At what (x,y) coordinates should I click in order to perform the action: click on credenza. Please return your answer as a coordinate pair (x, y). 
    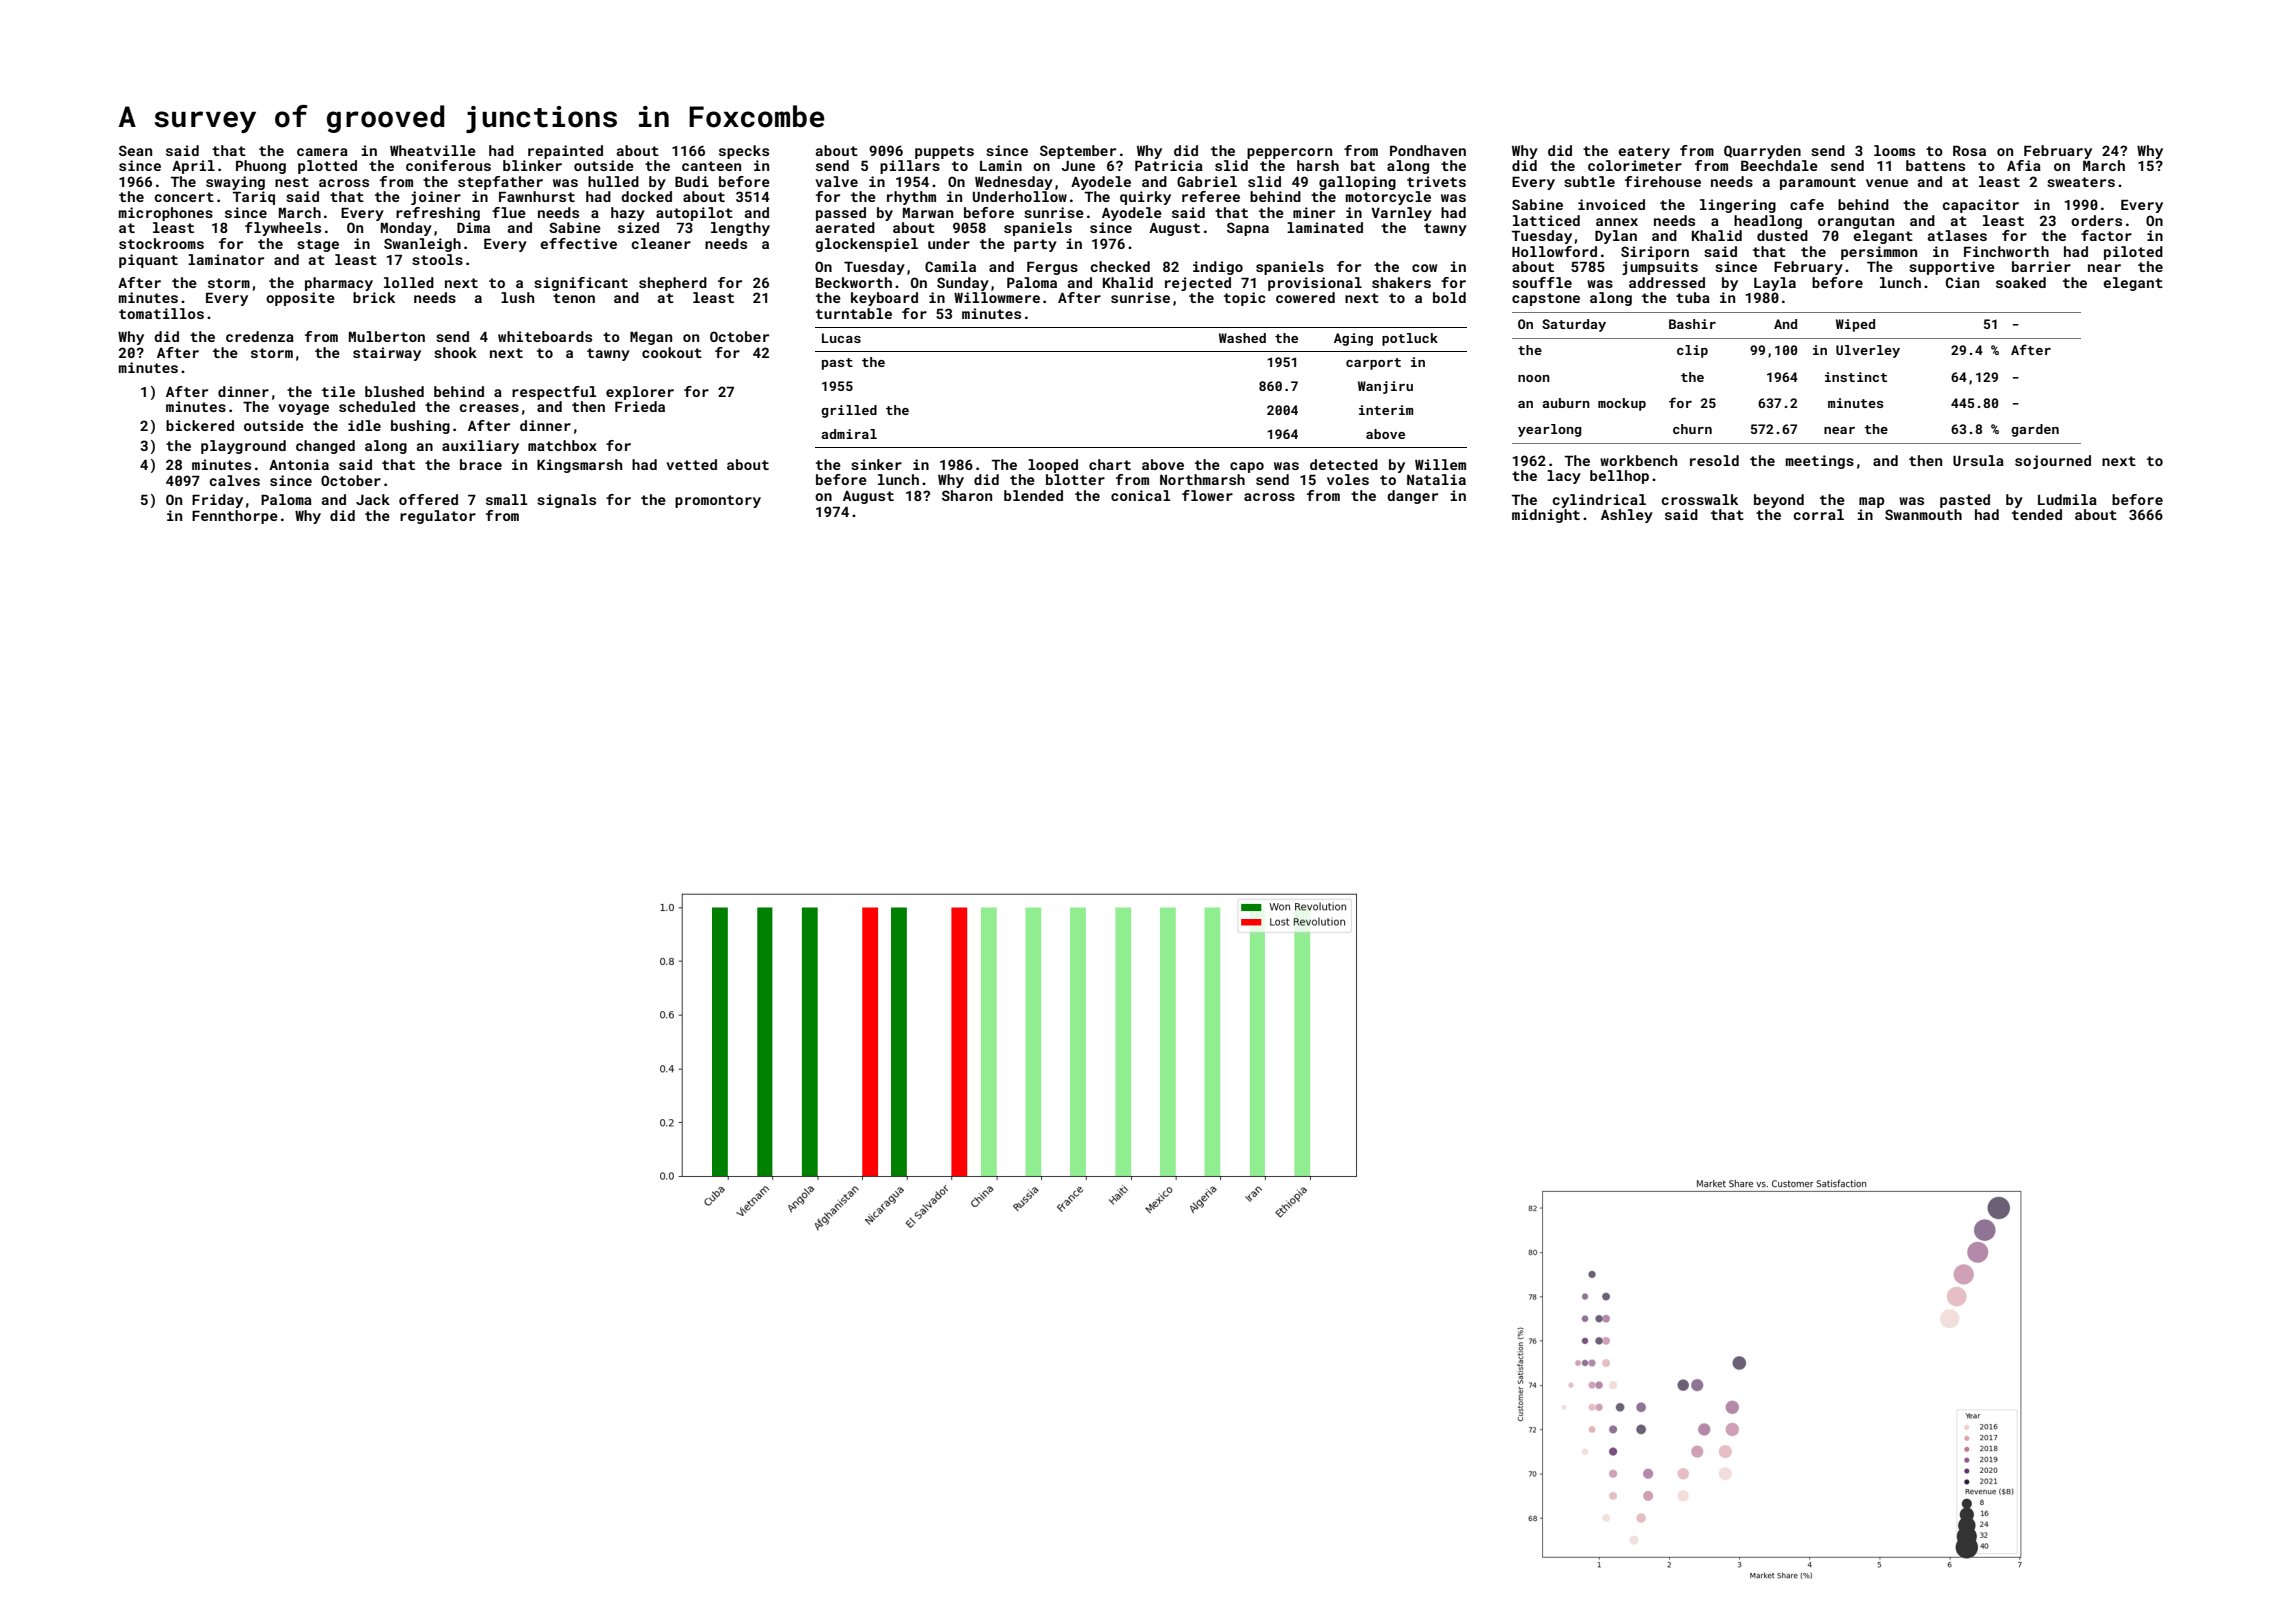
    Looking at the image, I should click on (260, 336).
